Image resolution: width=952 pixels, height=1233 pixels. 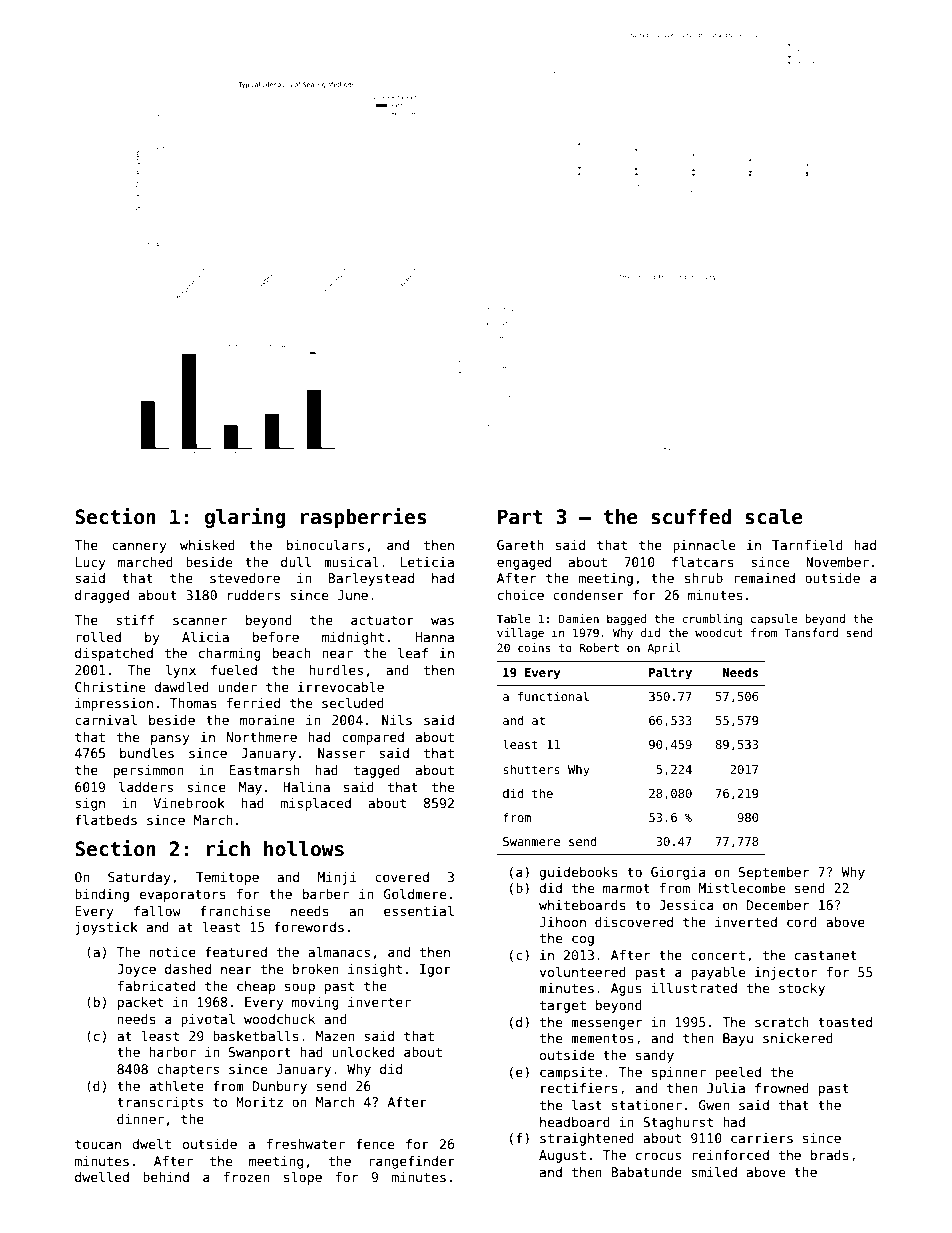 What do you see at coordinates (415, 894) in the screenshot?
I see `Goldmere` at bounding box center [415, 894].
